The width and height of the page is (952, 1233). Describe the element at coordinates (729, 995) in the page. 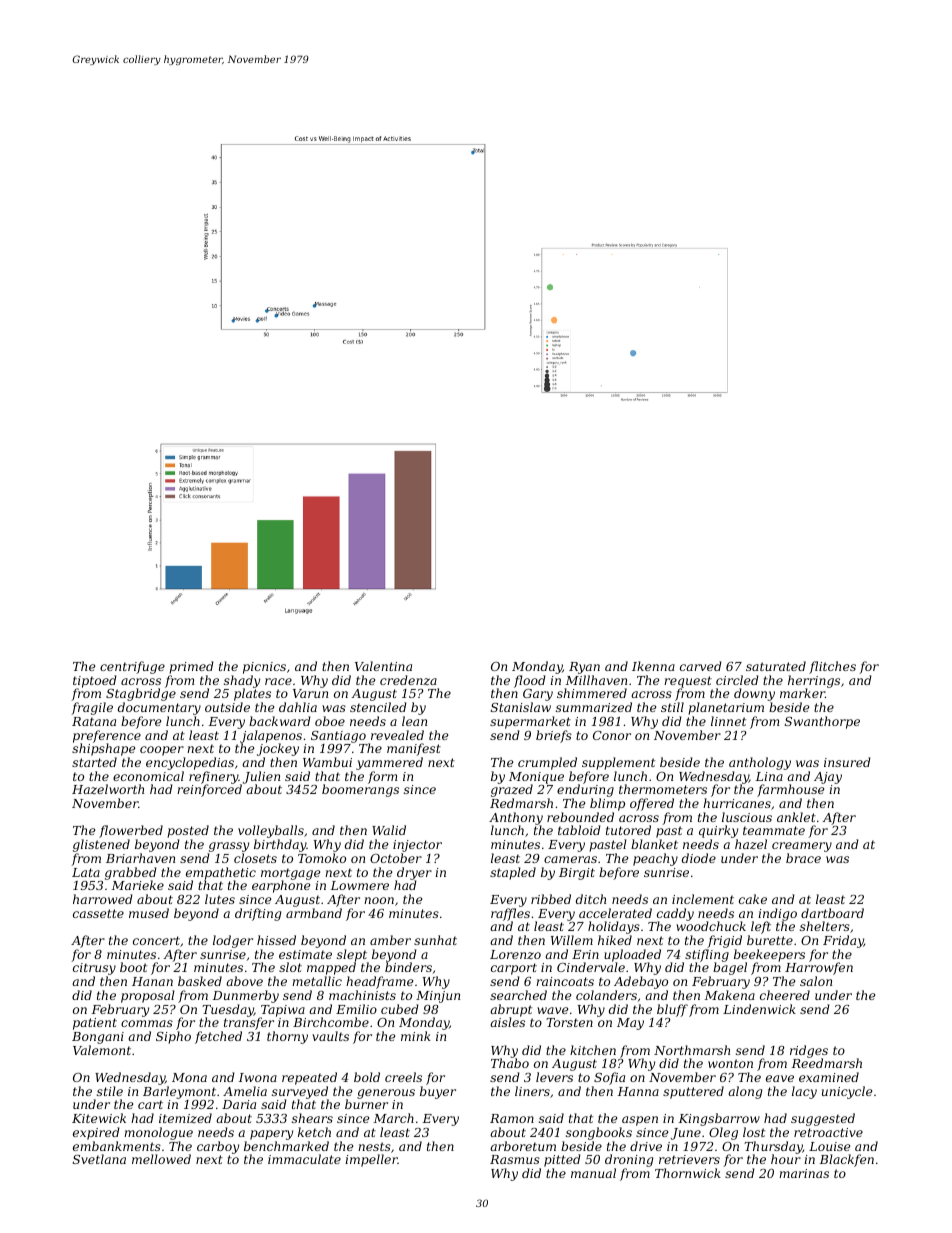

I see `Makena` at that location.
